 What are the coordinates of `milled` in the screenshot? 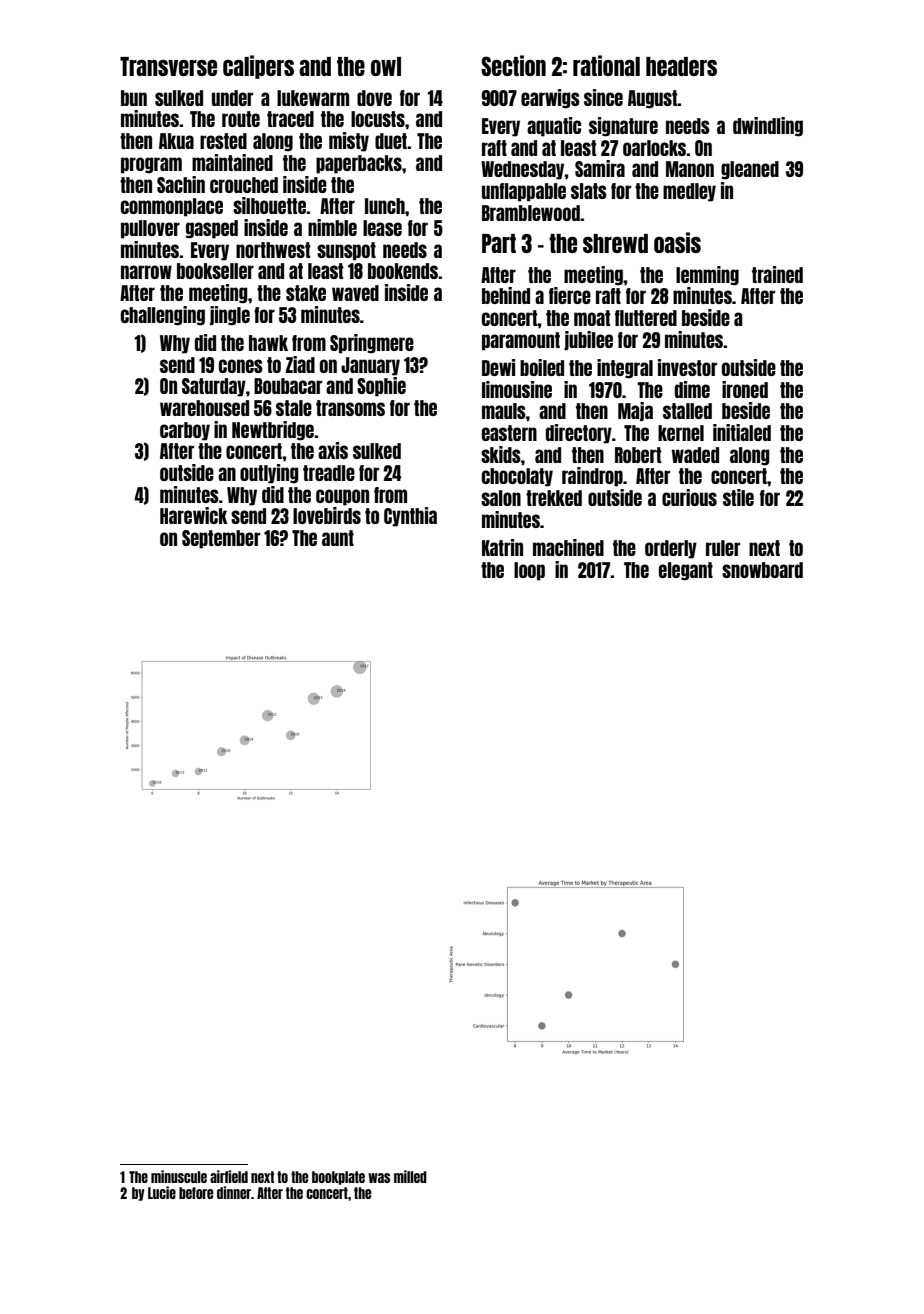 It's located at (410, 1176).
